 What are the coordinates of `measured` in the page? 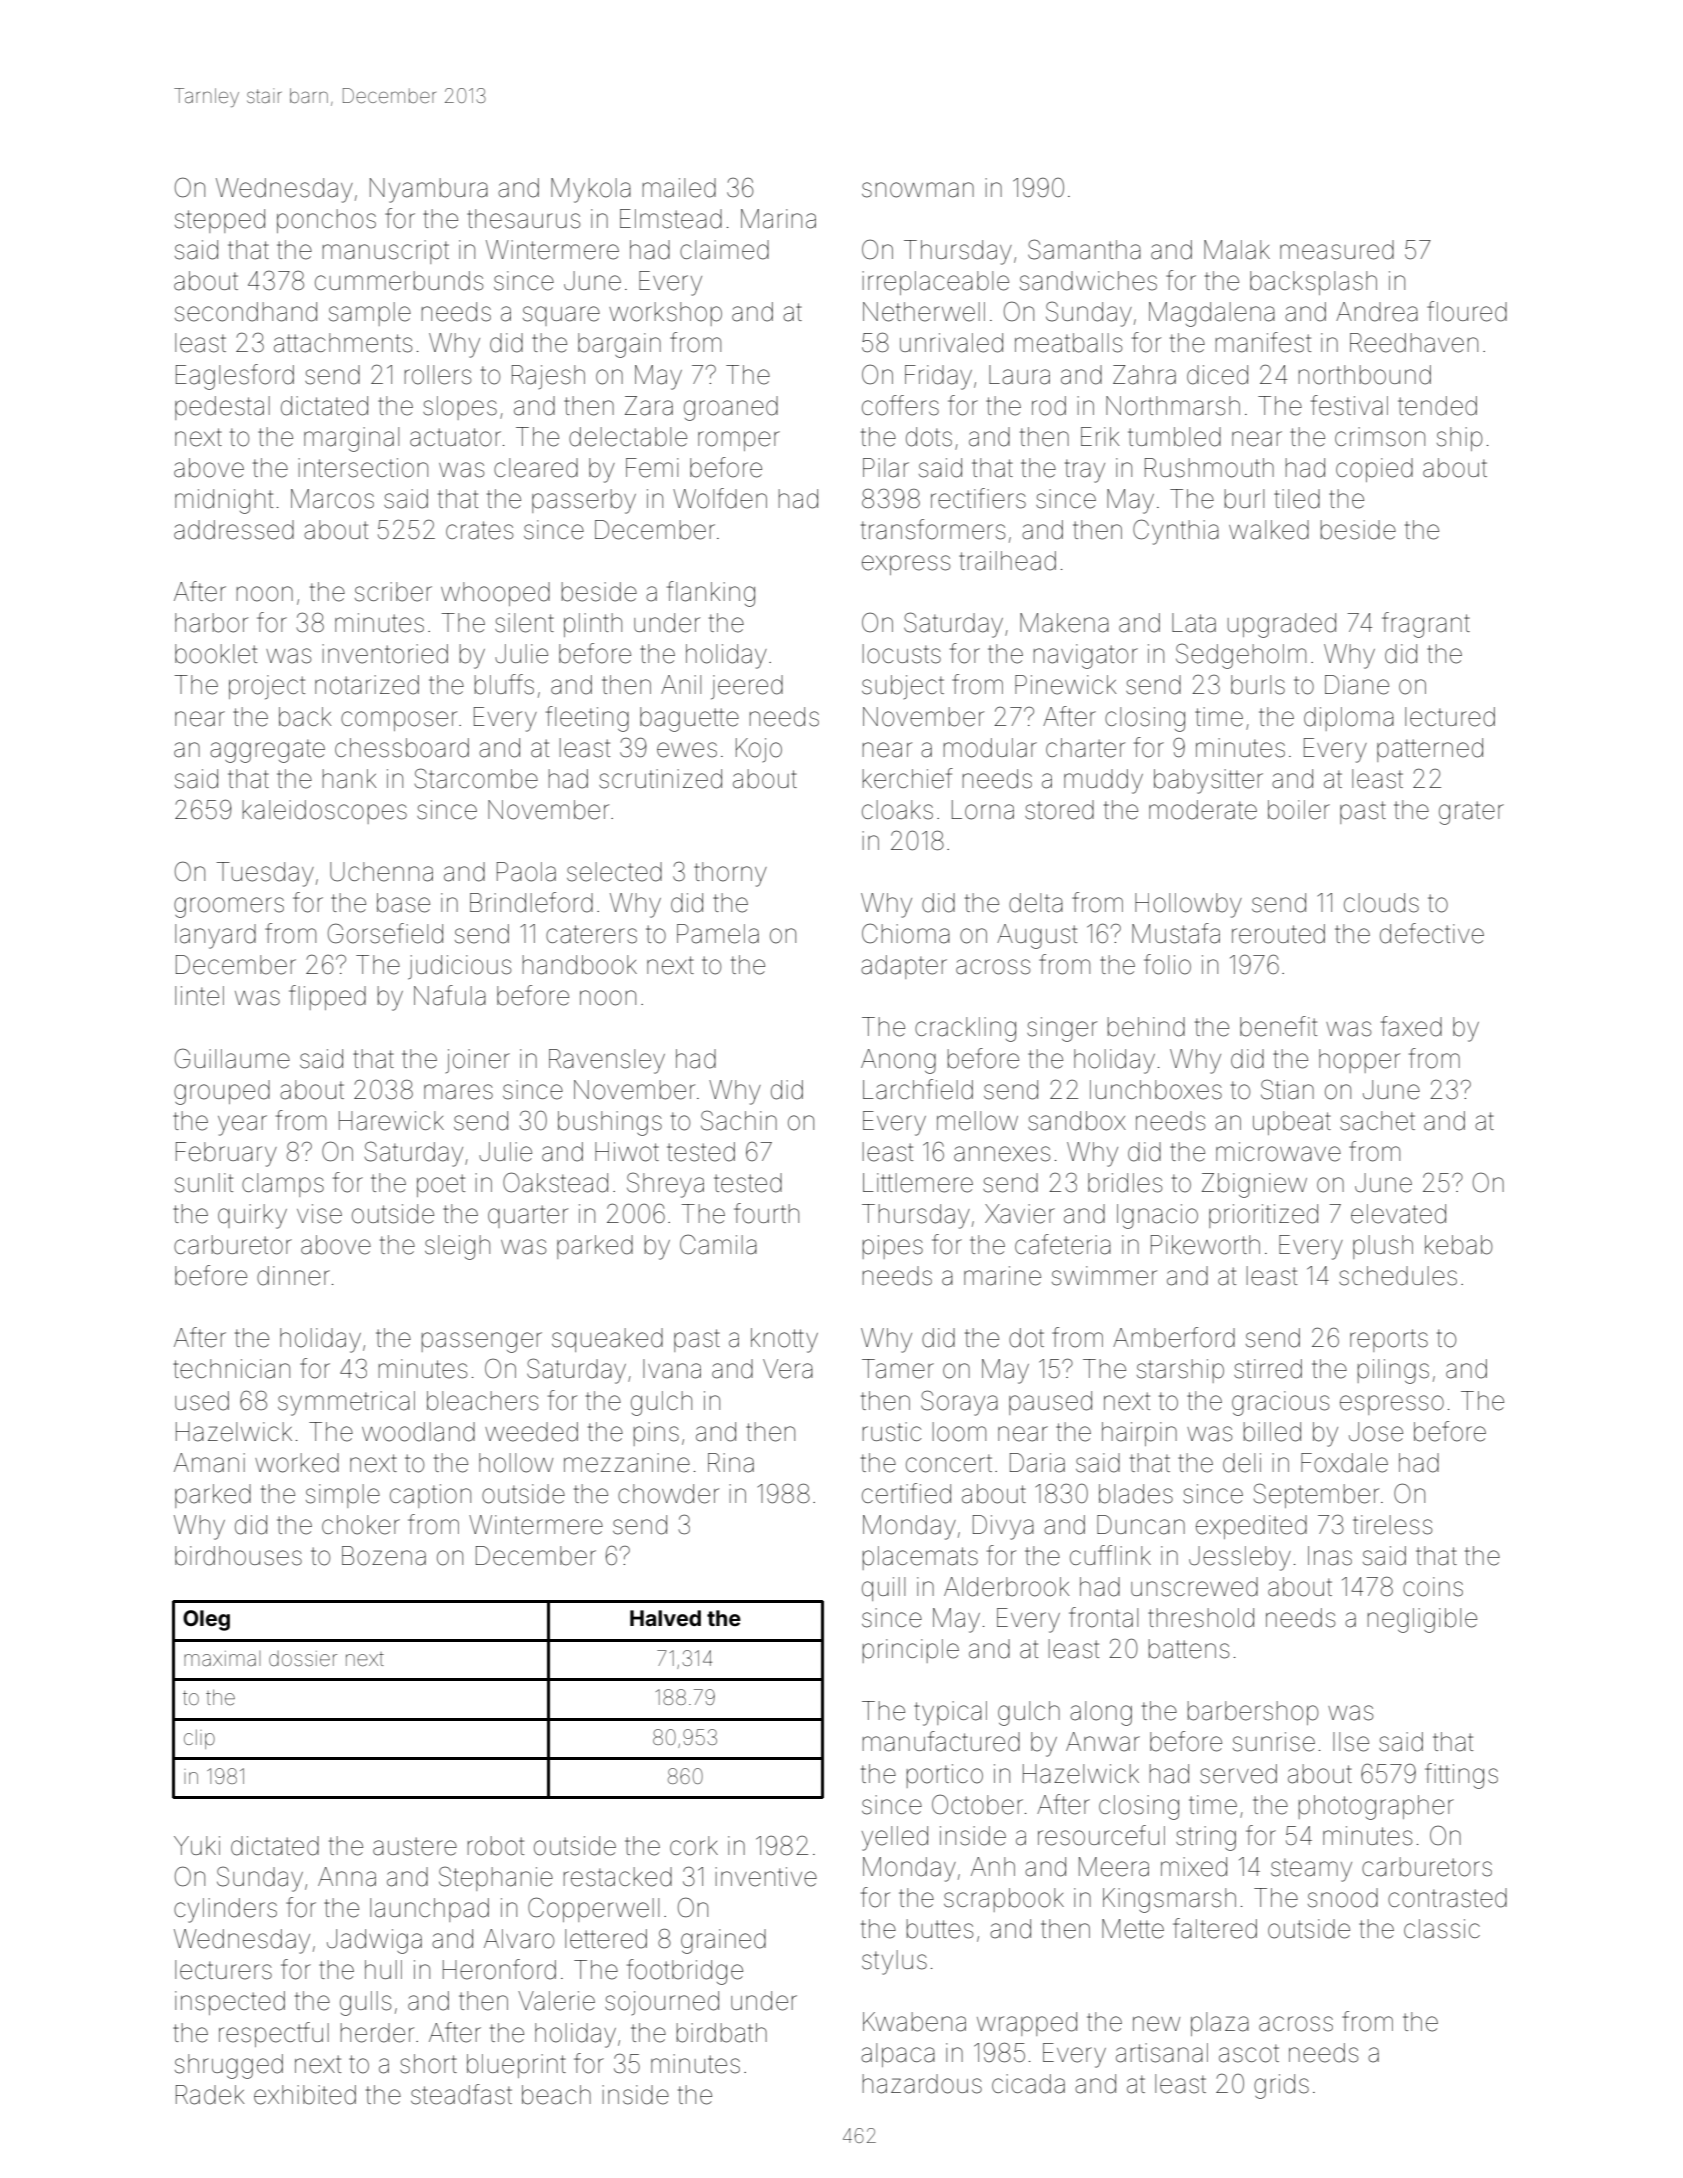 It's located at (1337, 250).
